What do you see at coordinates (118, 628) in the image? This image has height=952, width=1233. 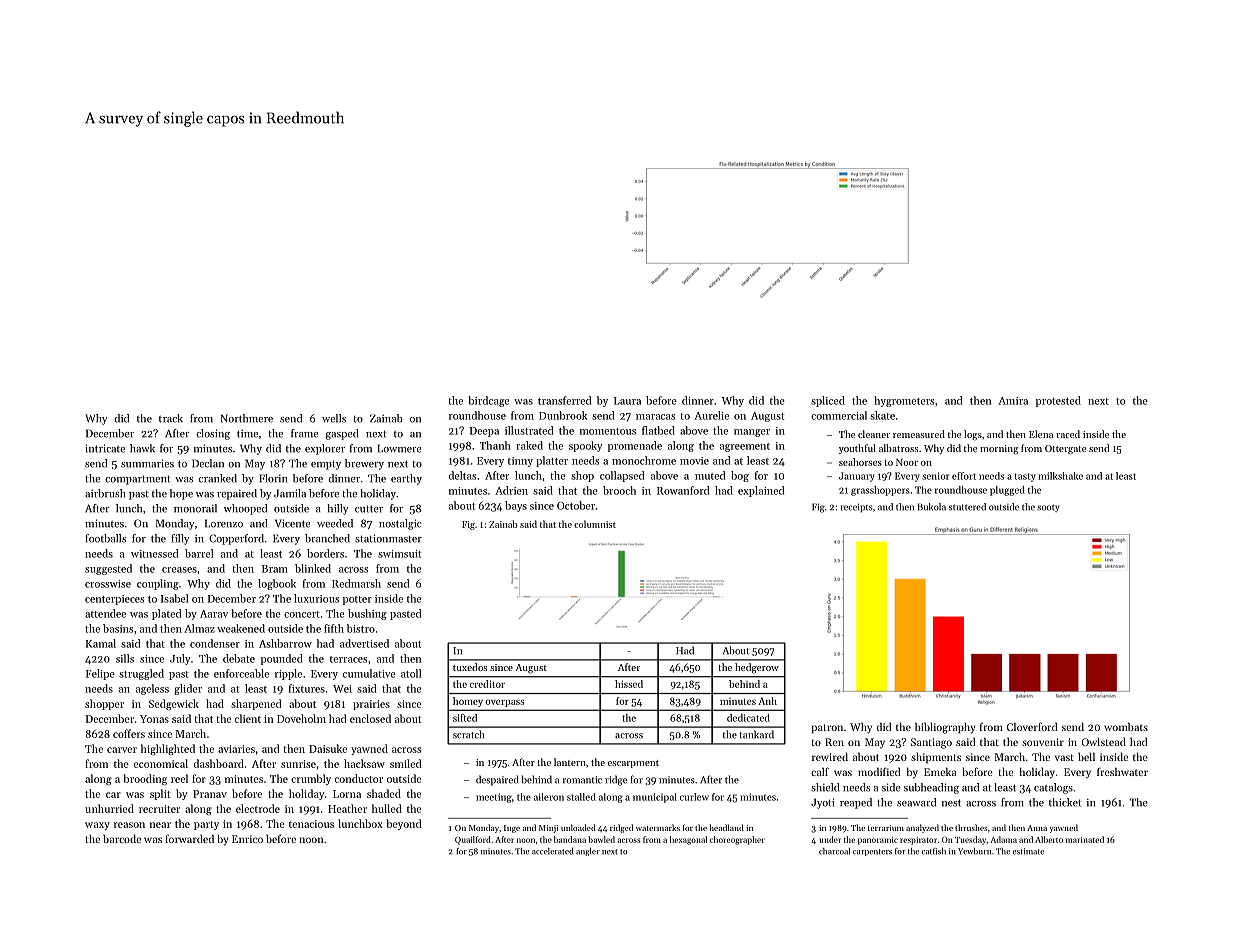 I see `basins` at bounding box center [118, 628].
